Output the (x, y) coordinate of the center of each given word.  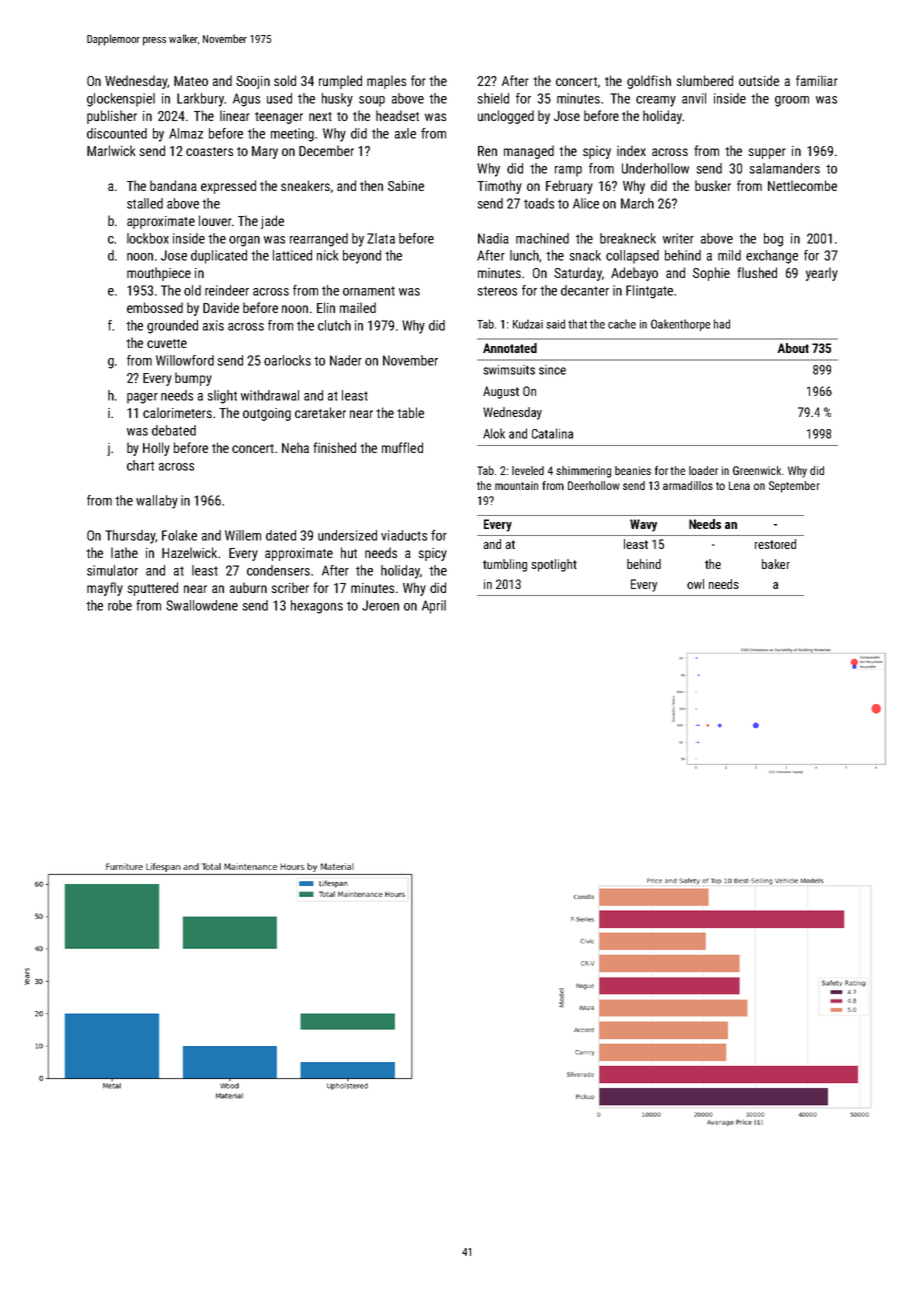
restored (775, 544)
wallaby (157, 502)
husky (337, 100)
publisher (112, 117)
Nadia (493, 238)
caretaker (320, 412)
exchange (772, 257)
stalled (145, 203)
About (793, 348)
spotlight (554, 565)
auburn (248, 587)
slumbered (704, 80)
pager (142, 398)
